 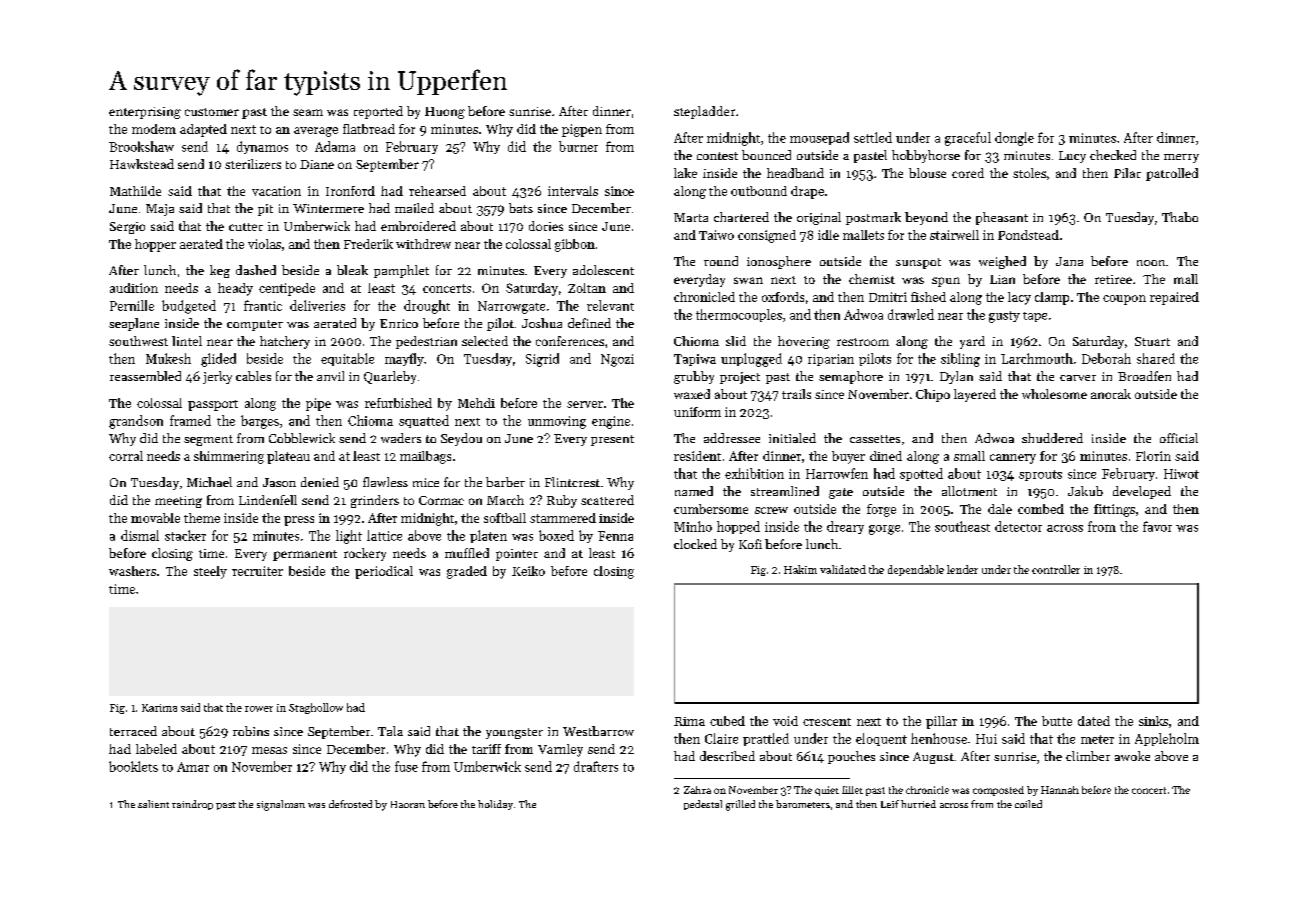 What do you see at coordinates (703, 805) in the screenshot?
I see `pedestal` at bounding box center [703, 805].
